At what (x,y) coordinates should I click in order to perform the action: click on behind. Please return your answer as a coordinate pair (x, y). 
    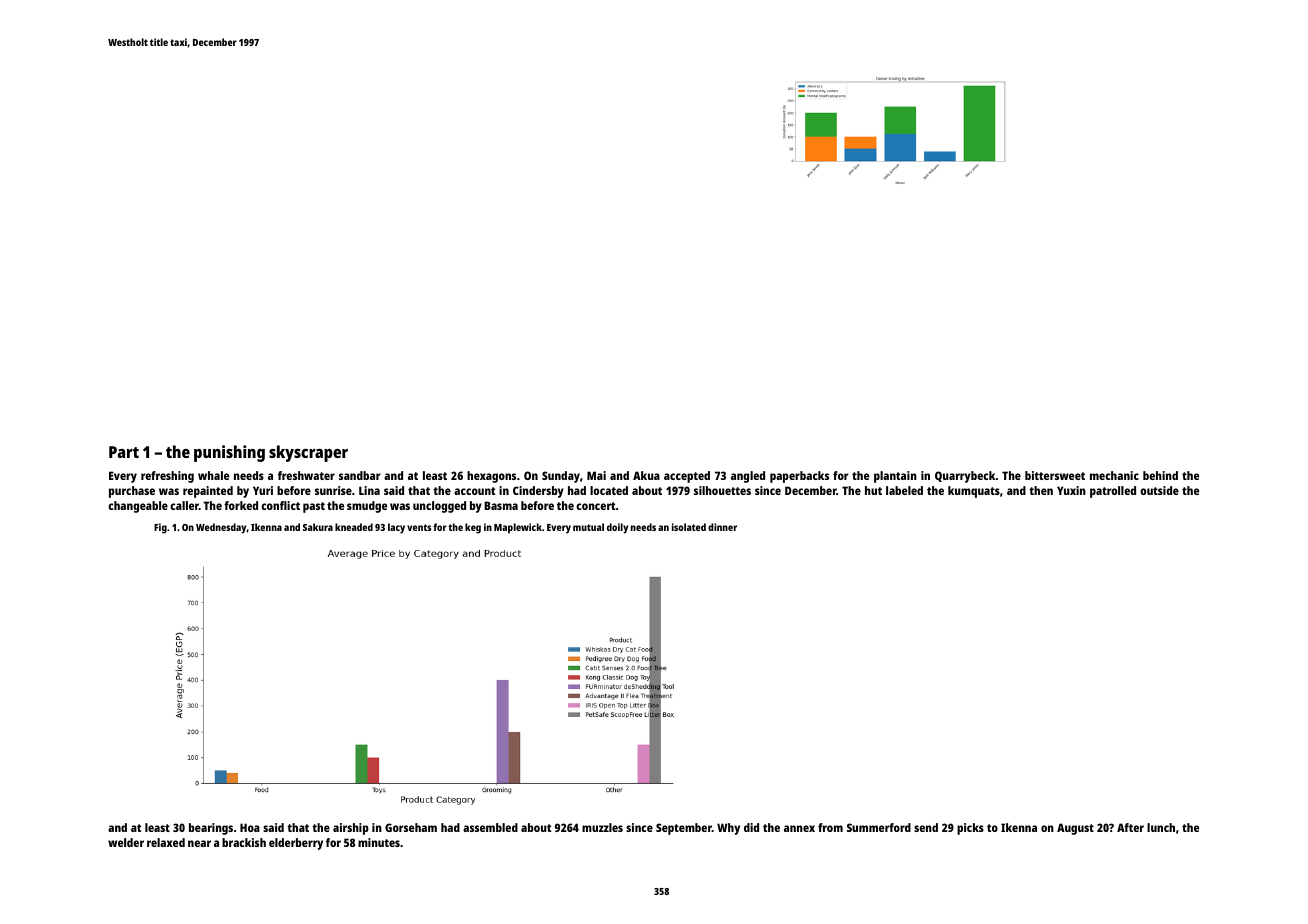
    Looking at the image, I should click on (1160, 475).
